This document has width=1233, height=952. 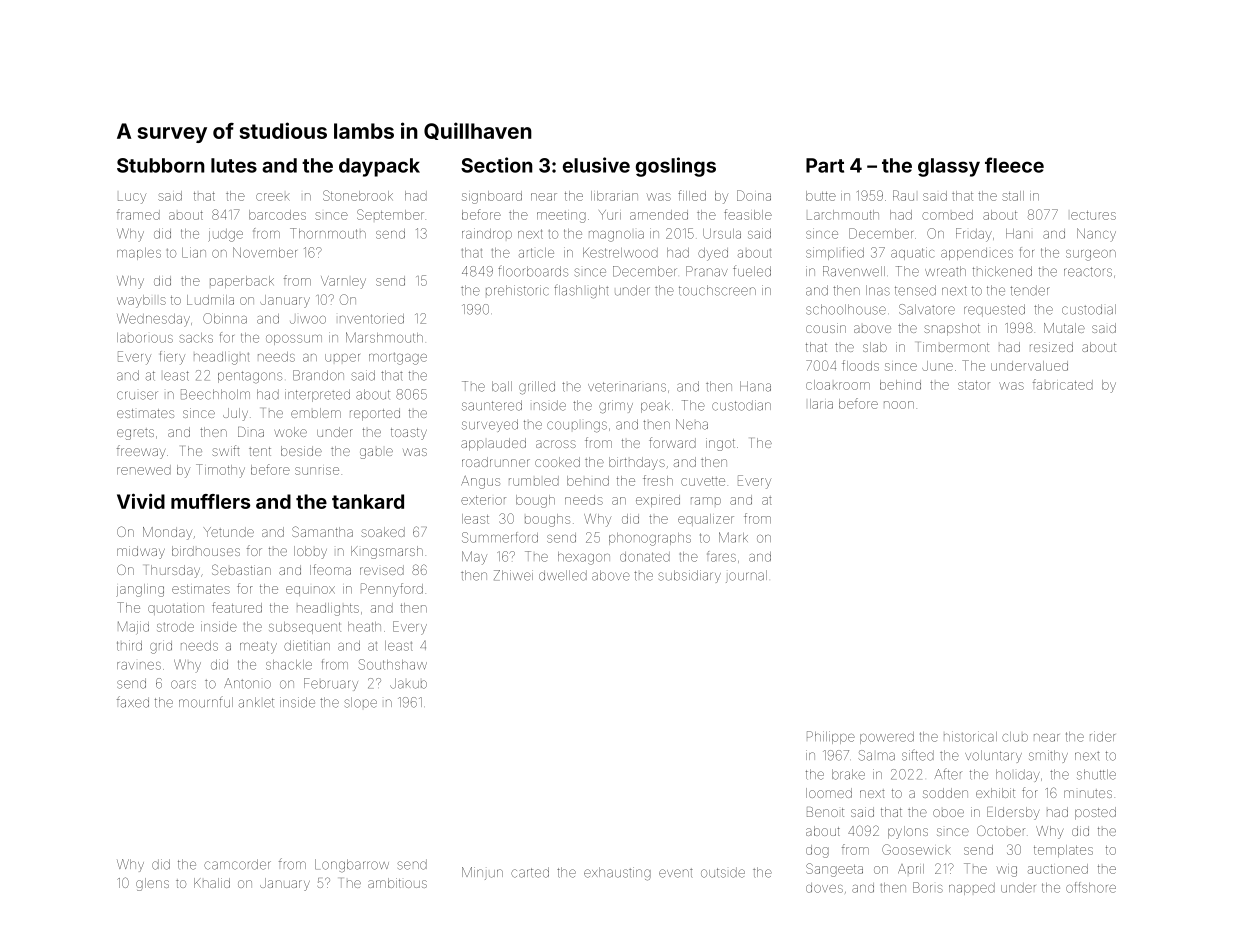 What do you see at coordinates (237, 864) in the document?
I see `camcorder` at bounding box center [237, 864].
